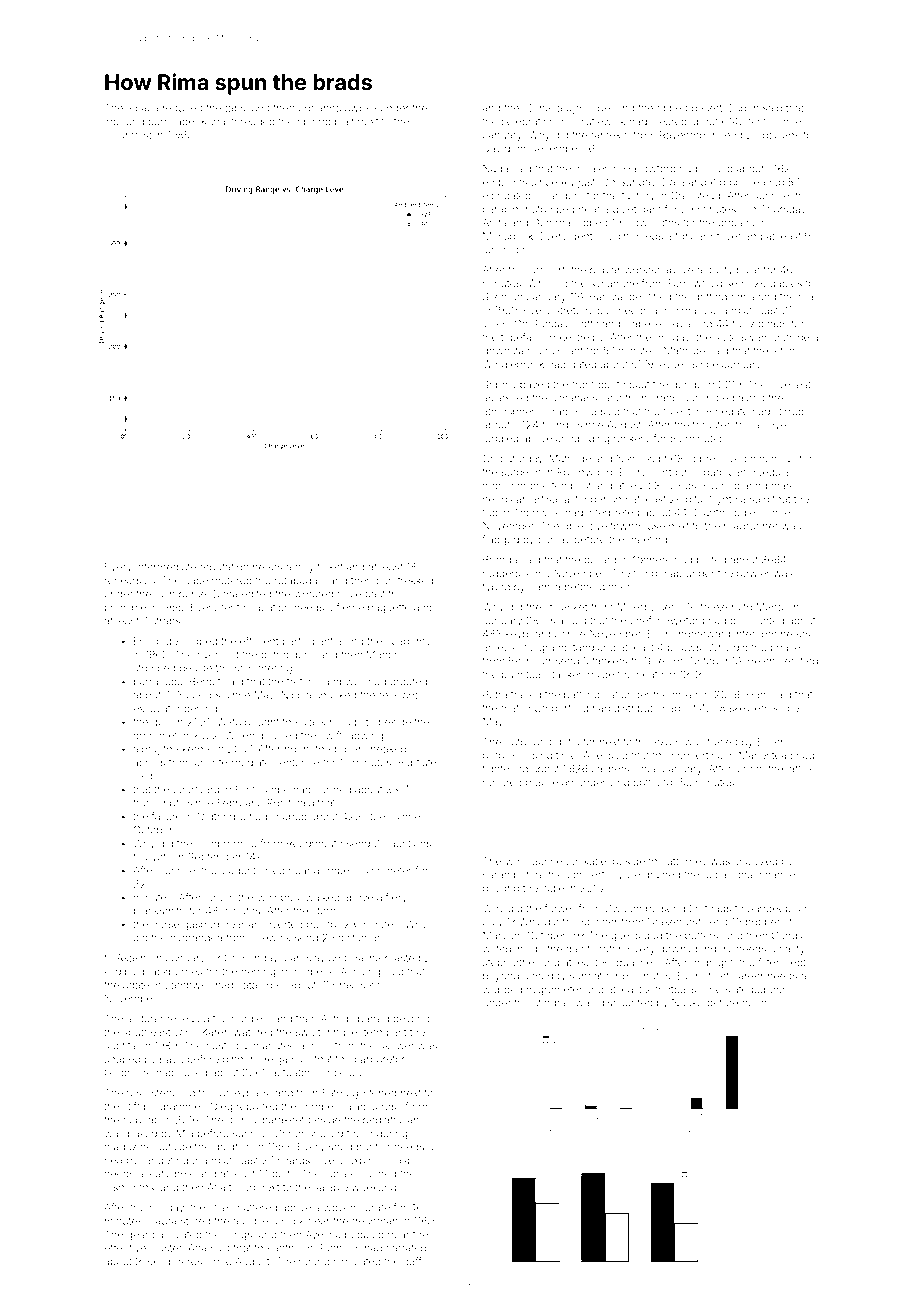  Describe the element at coordinates (272, 870) in the image. I see `lolled` at that location.
